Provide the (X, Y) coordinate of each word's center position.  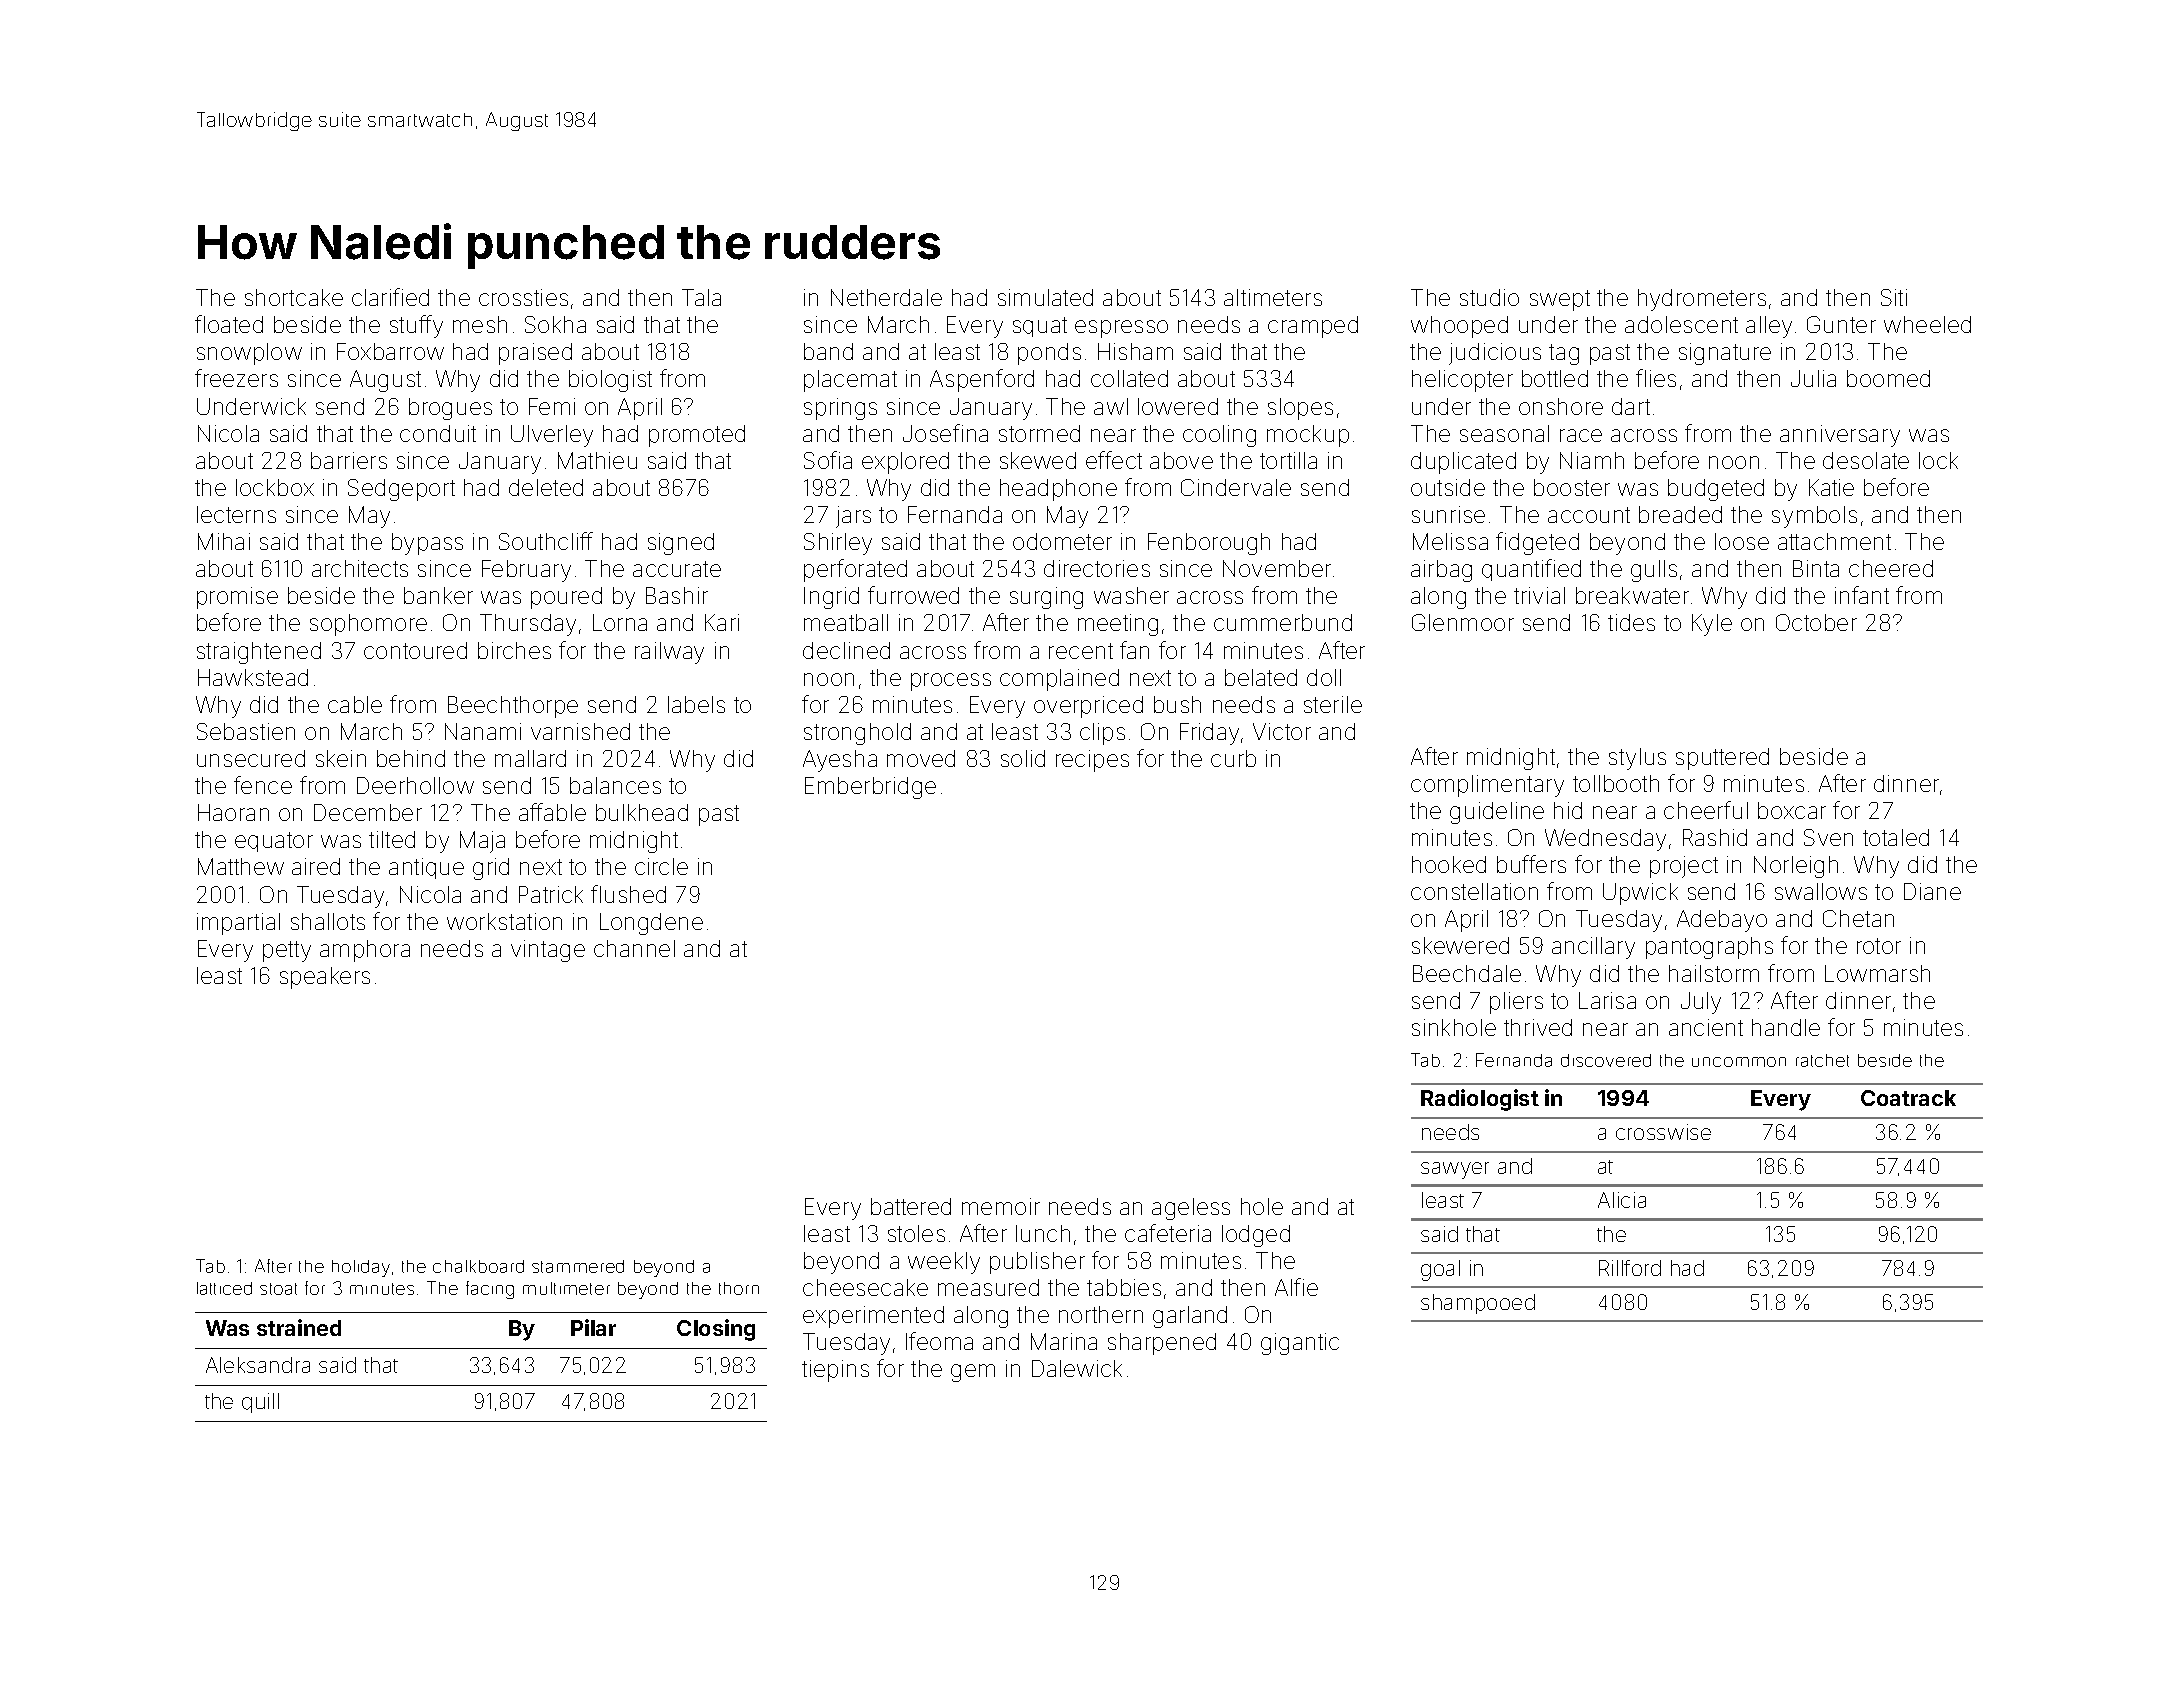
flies (1656, 378)
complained (1059, 680)
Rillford (1630, 1268)
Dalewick (1077, 1368)
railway (669, 653)
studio (1489, 297)
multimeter (566, 1288)
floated (229, 324)
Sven (1828, 837)
